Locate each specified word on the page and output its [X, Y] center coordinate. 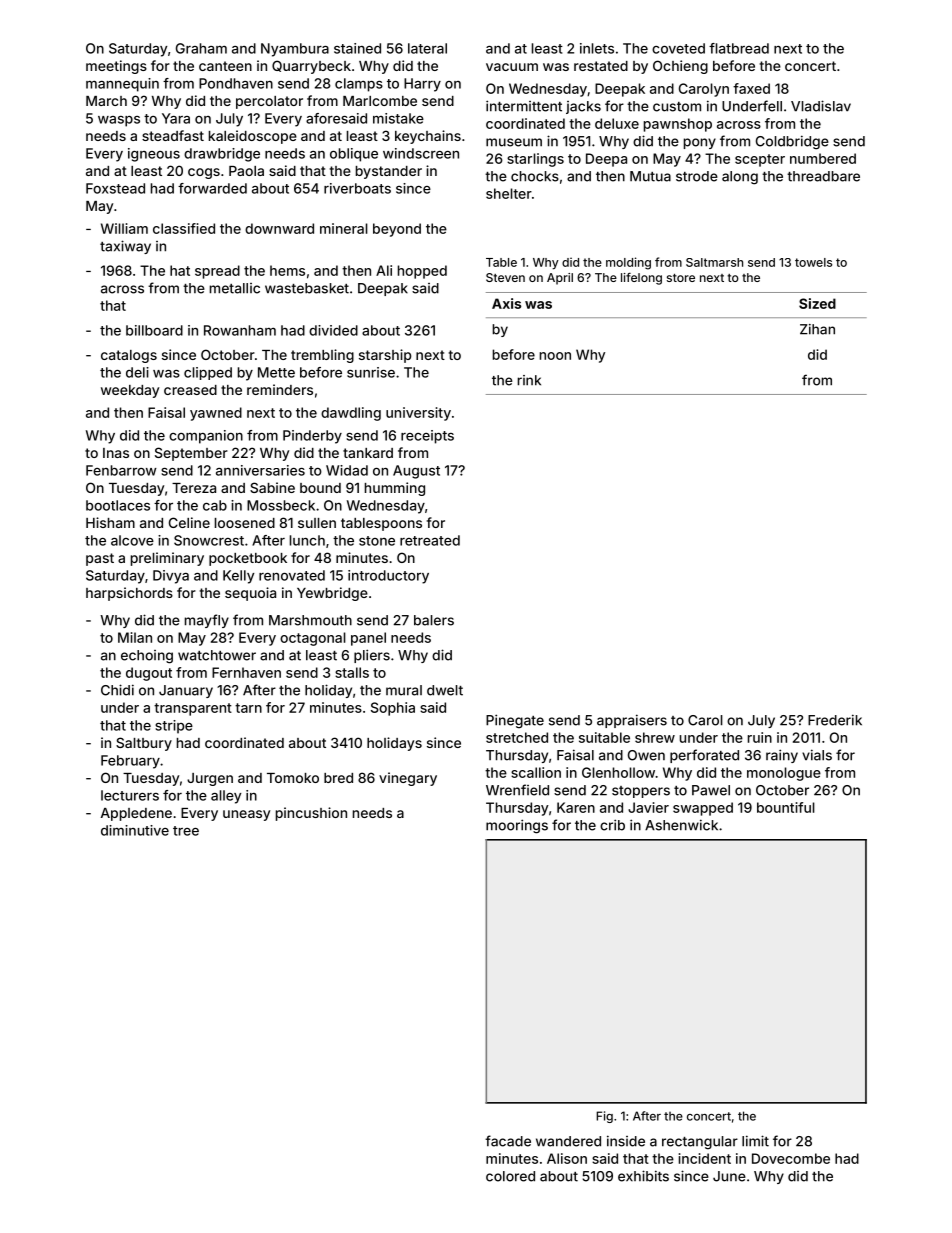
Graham [201, 48]
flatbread [739, 48]
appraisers [632, 721]
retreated [430, 540]
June [729, 1176]
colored [510, 1176]
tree [186, 831]
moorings [517, 826]
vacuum [512, 67]
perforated [704, 756]
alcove [132, 540]
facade [508, 1141]
